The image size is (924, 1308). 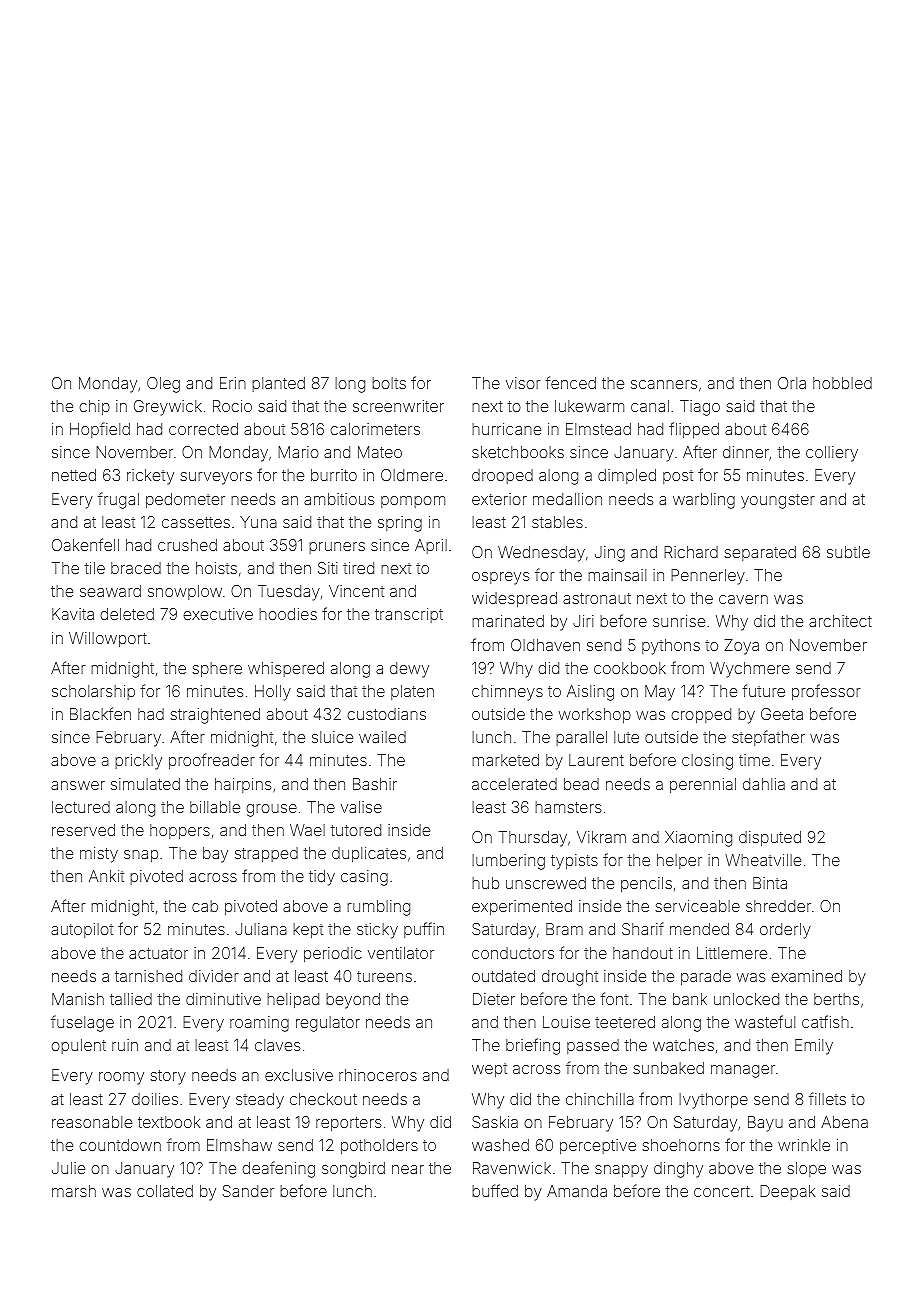 I want to click on Yuna, so click(x=258, y=522).
